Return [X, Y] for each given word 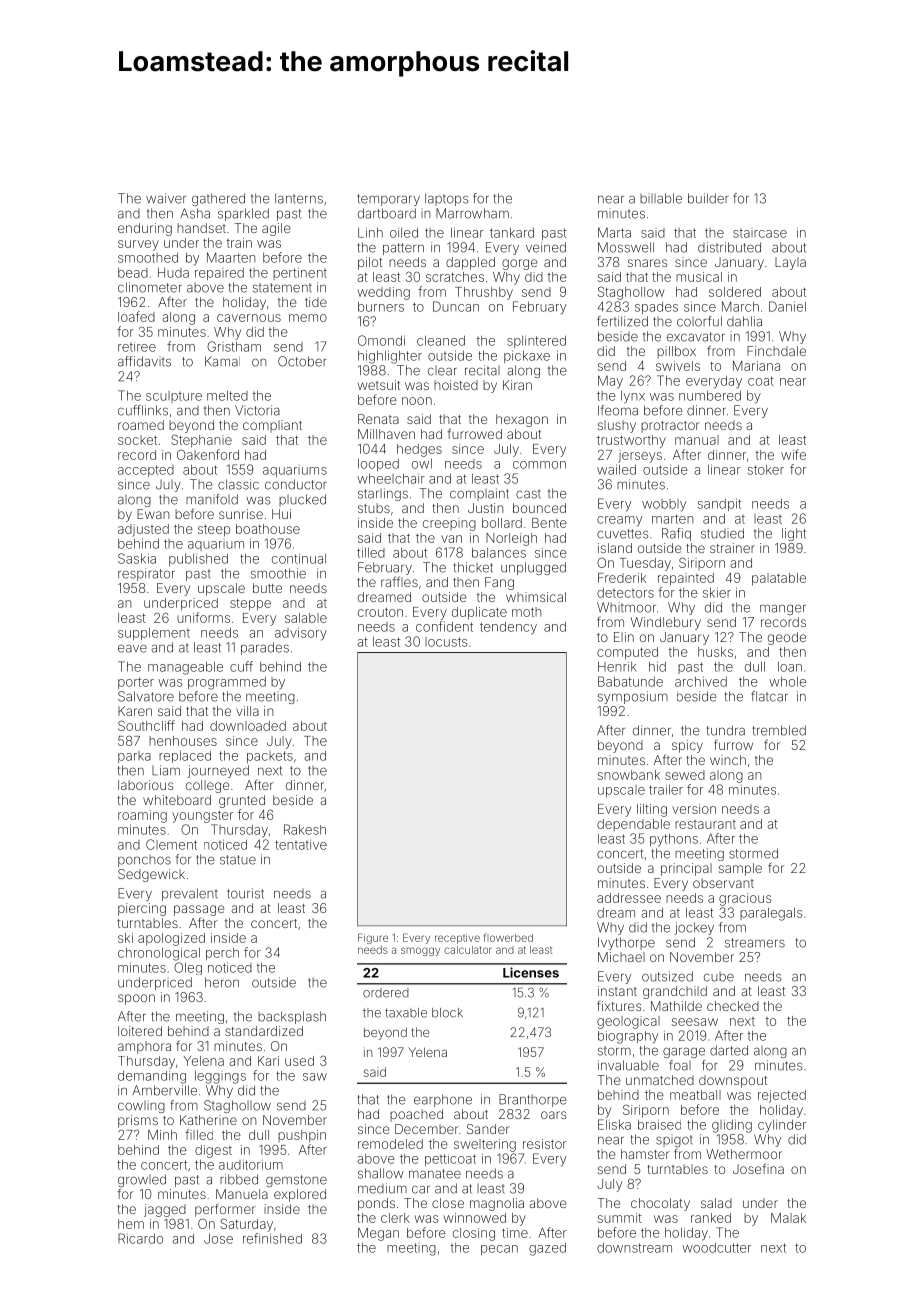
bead [133, 273]
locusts [446, 642]
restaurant [705, 824]
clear [442, 371]
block [447, 1013]
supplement [154, 634]
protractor [670, 427]
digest [213, 1151]
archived [701, 682]
